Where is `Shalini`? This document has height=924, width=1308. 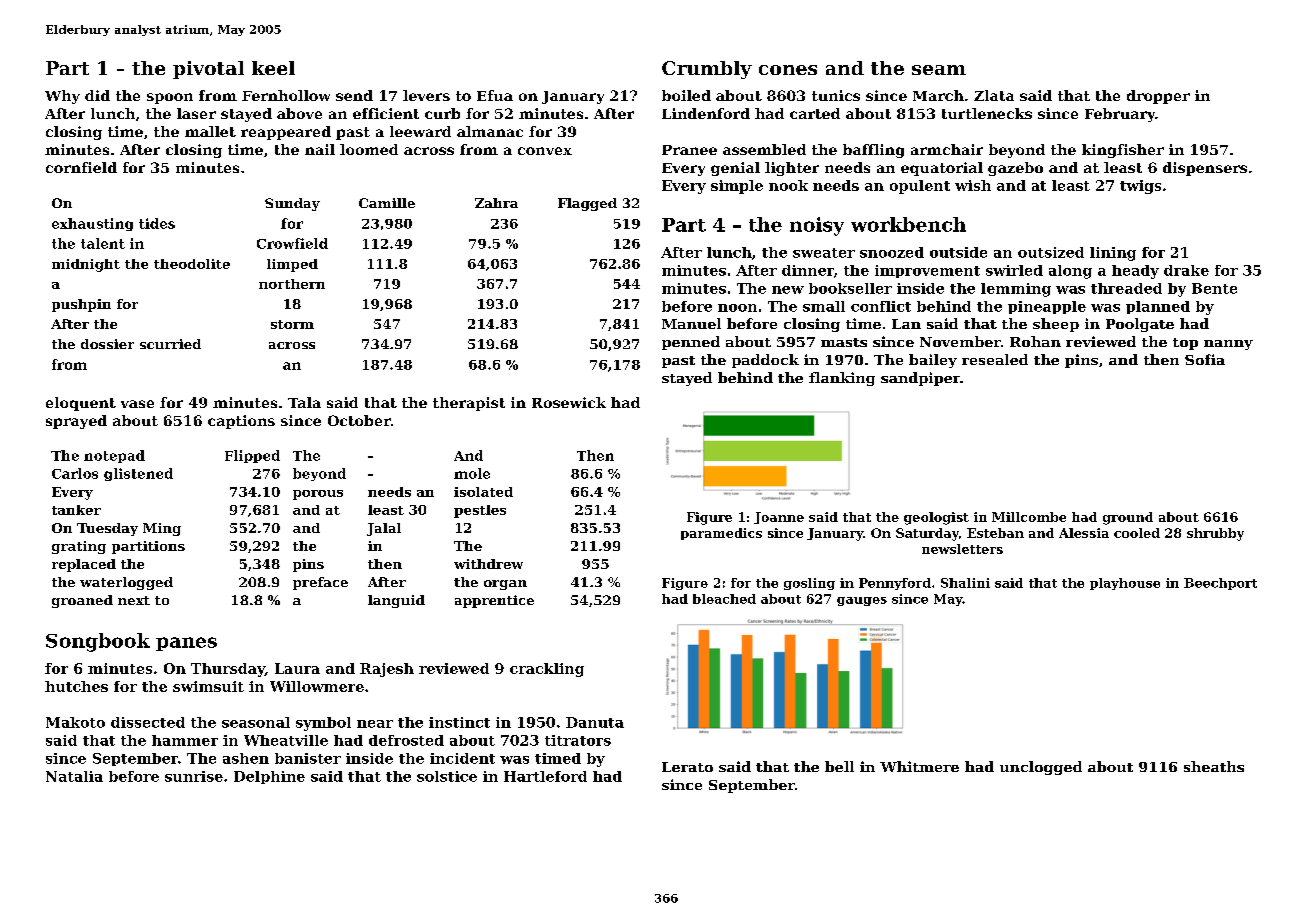
Shalini is located at coordinates (965, 583).
